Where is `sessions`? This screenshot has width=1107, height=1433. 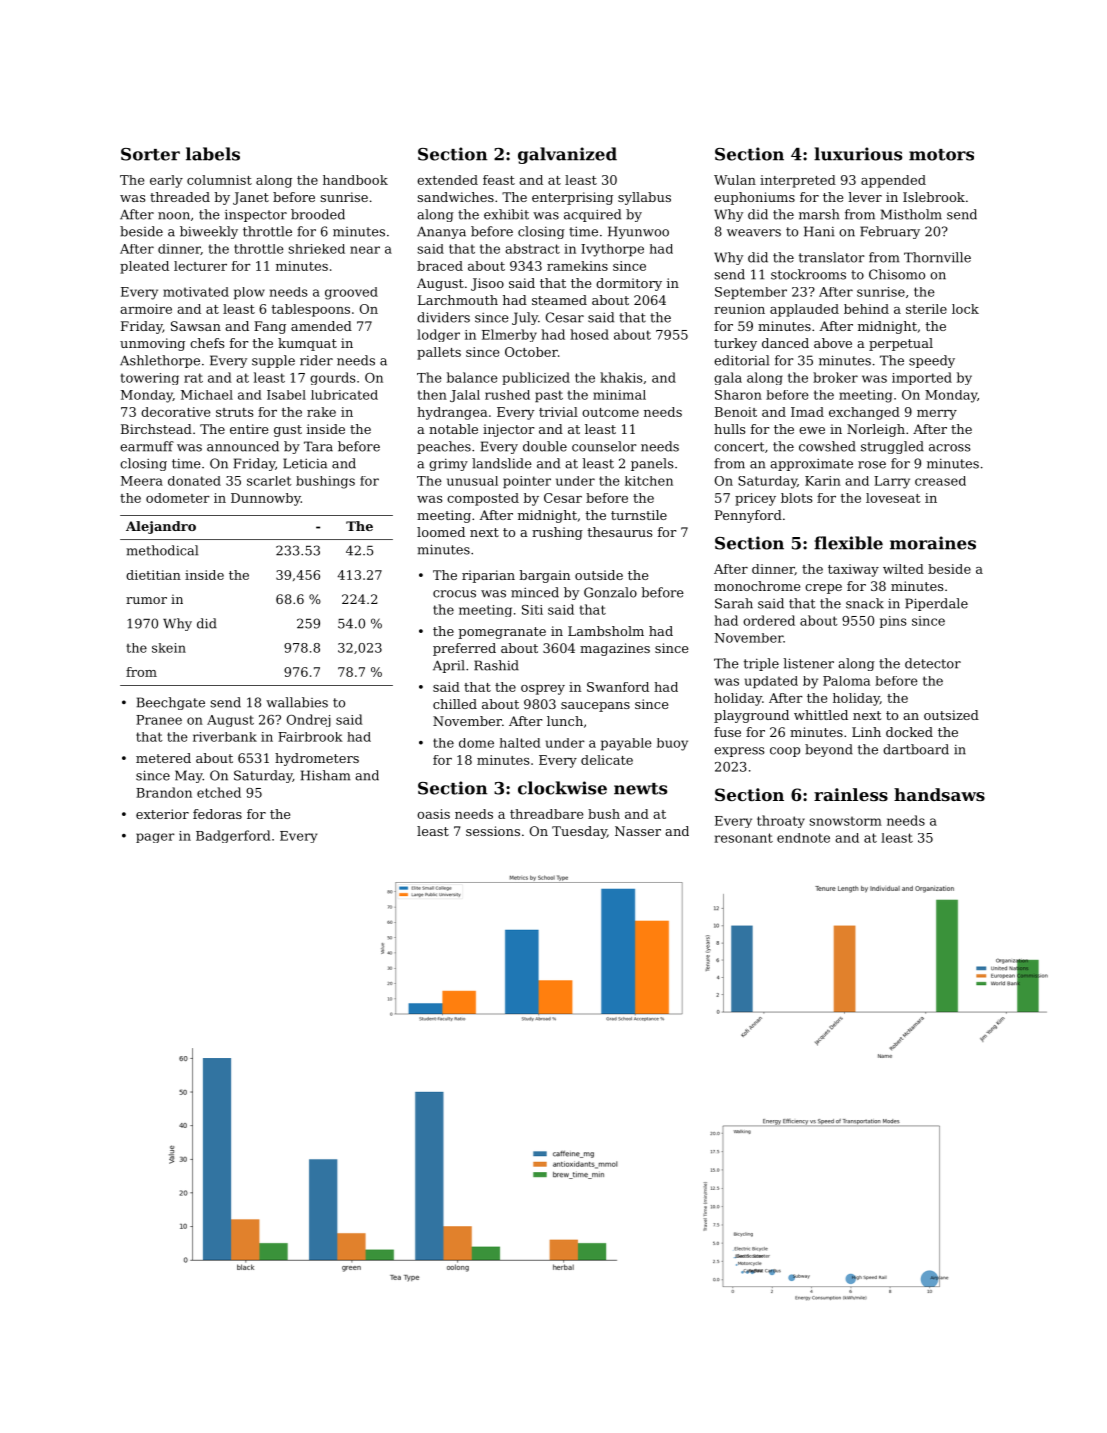
sessions is located at coordinates (493, 831).
